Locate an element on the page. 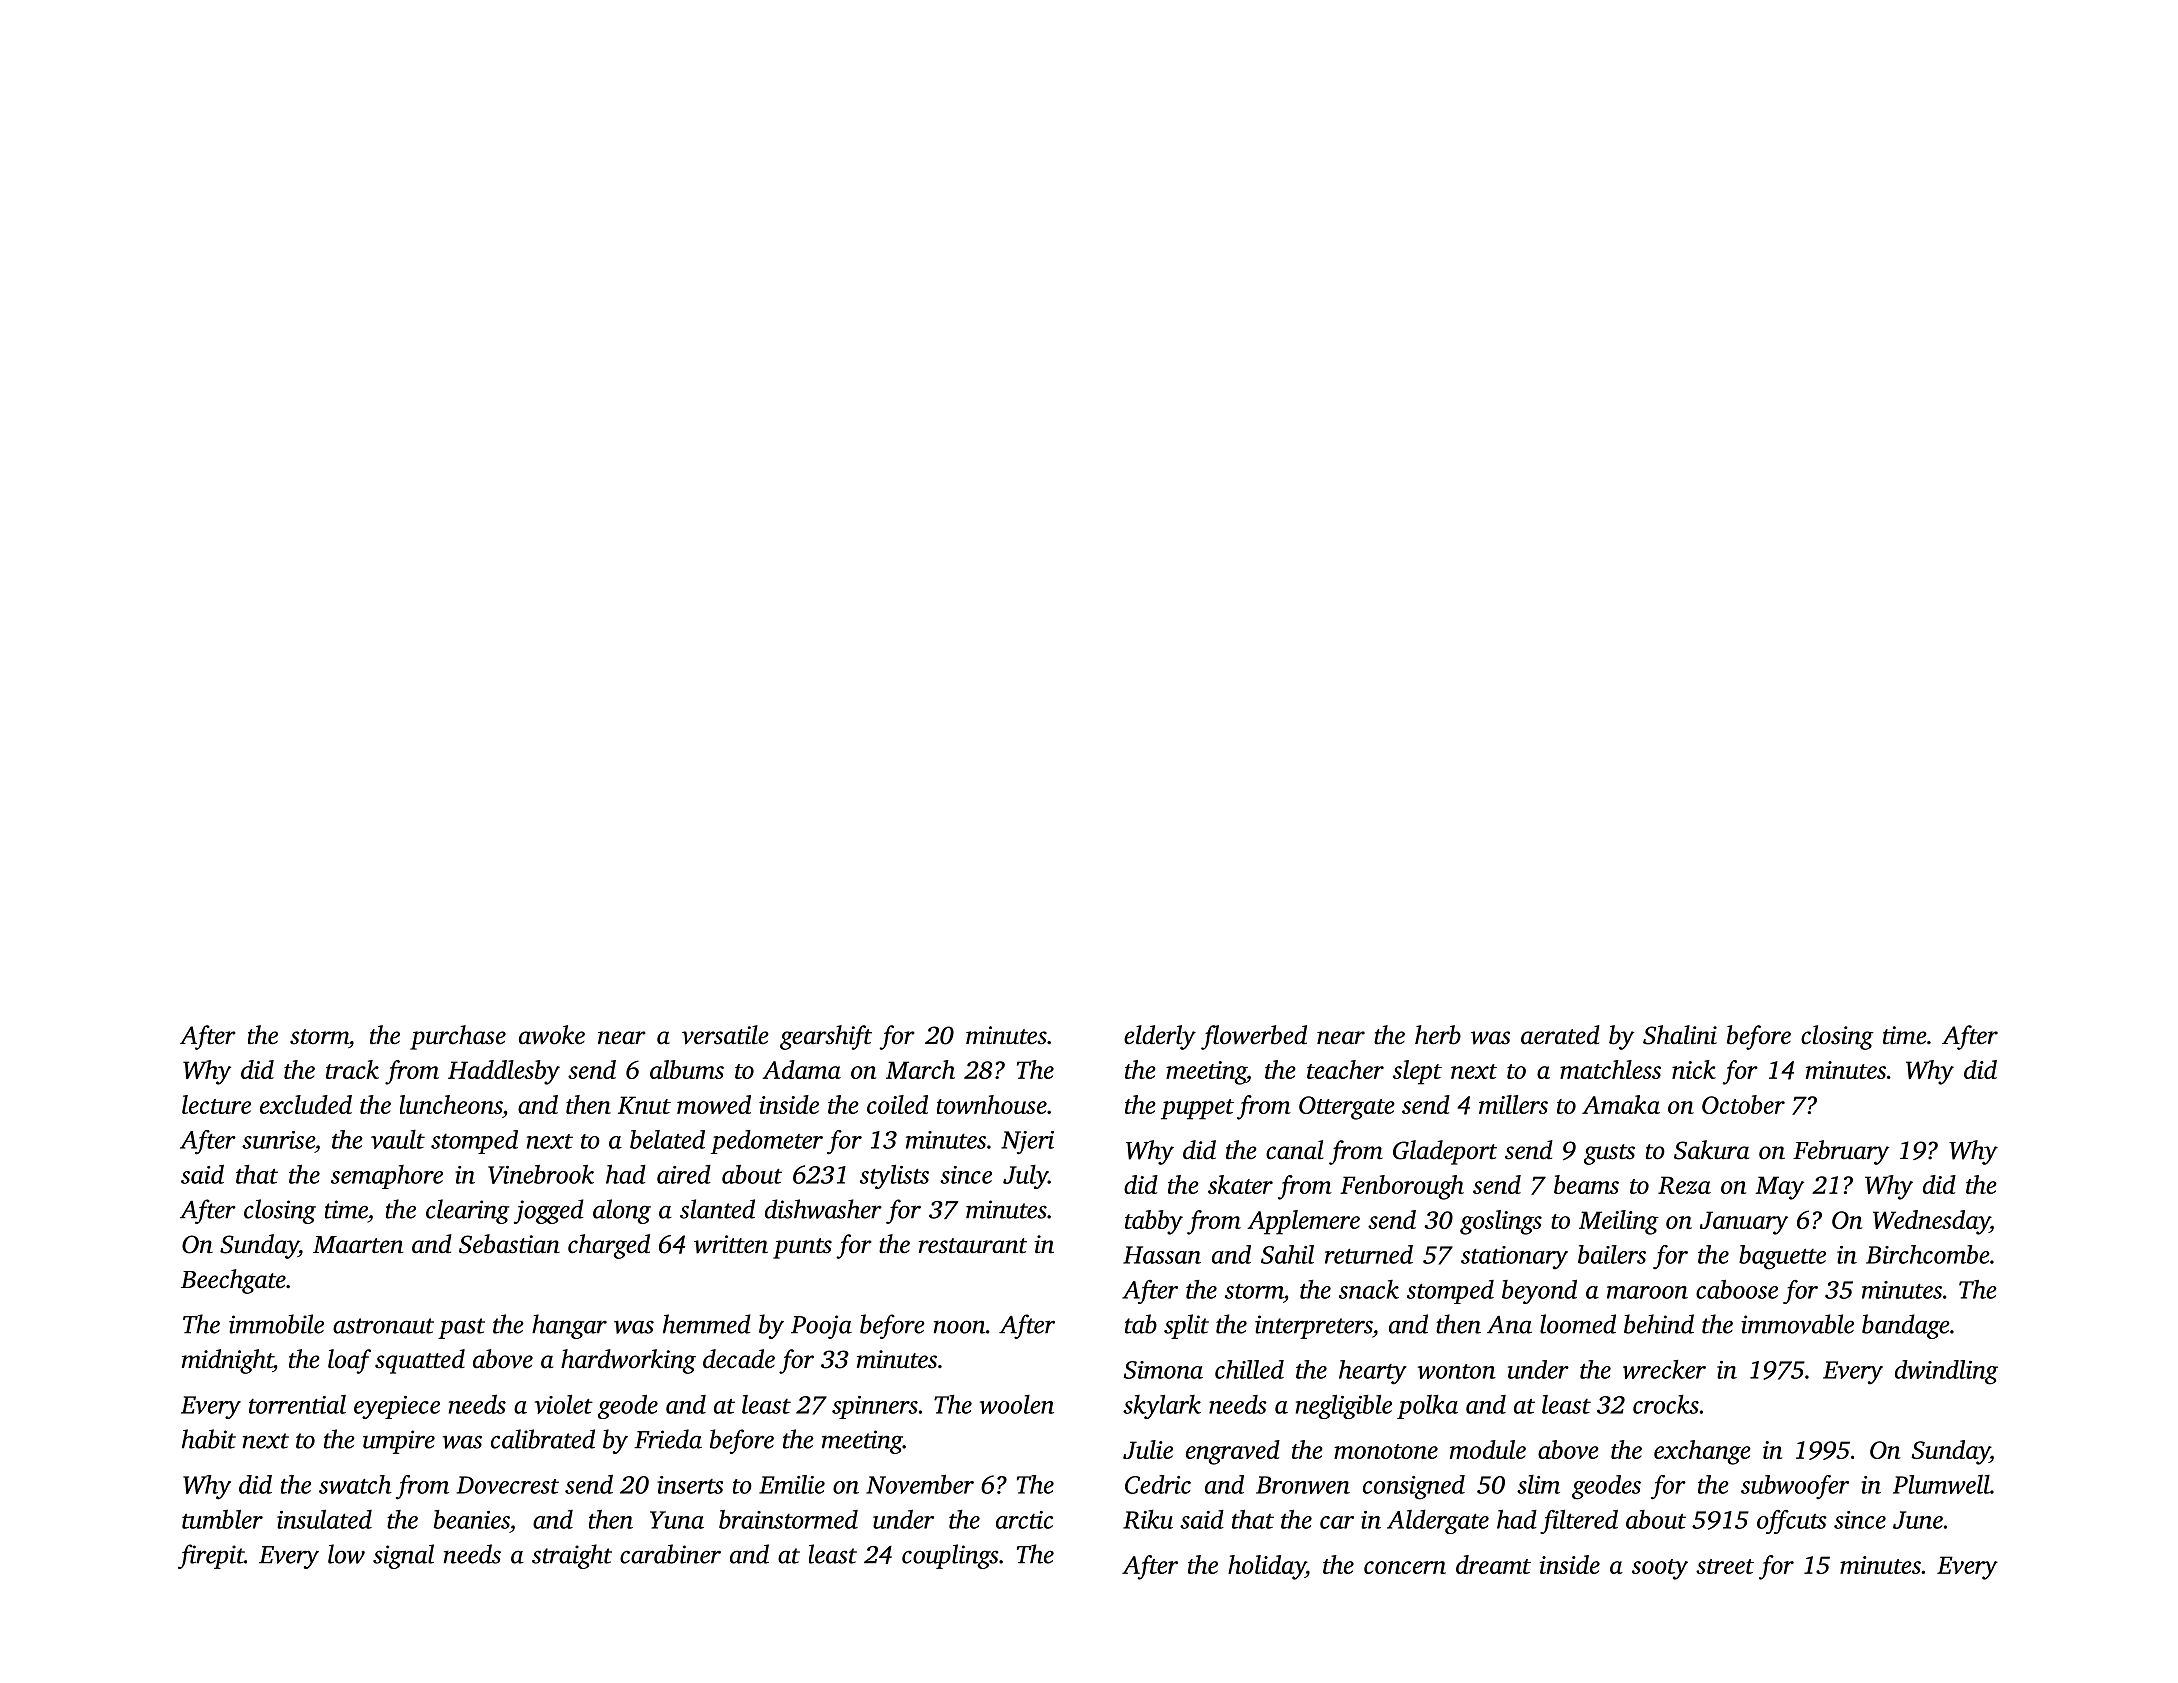  insulated is located at coordinates (324, 1519).
